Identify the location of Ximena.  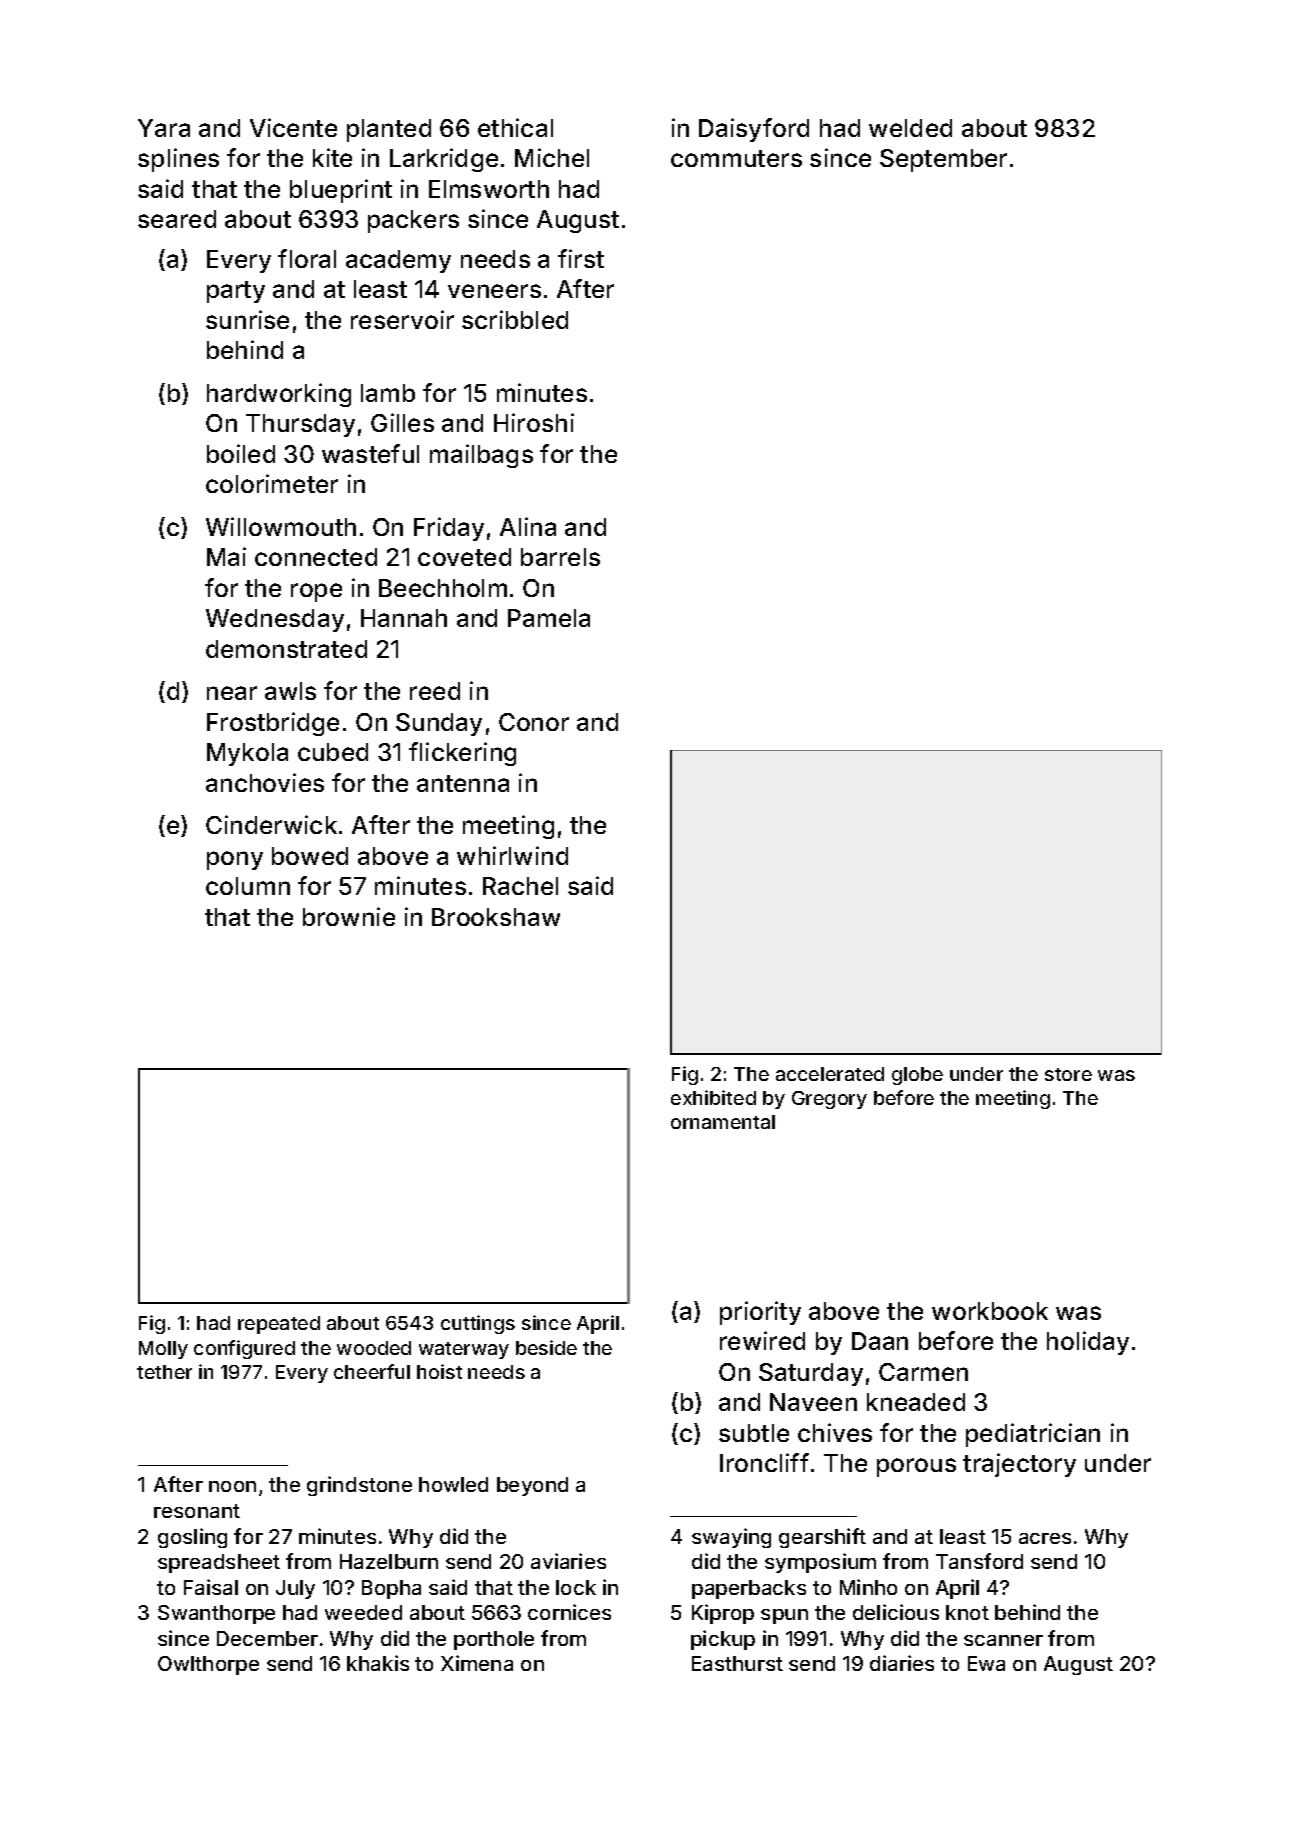
(477, 1663).
